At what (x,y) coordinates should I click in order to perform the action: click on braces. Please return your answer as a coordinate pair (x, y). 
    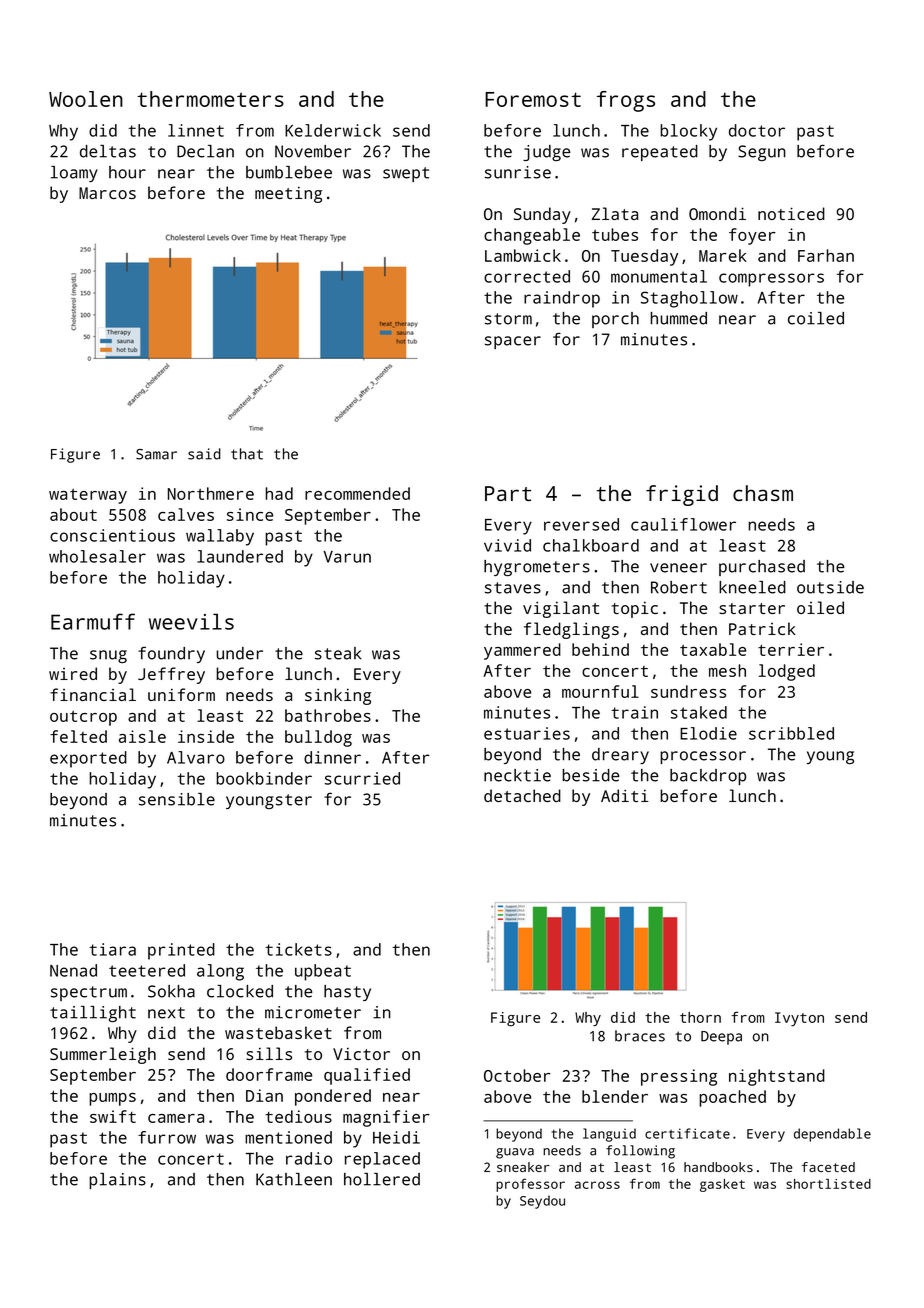
    Looking at the image, I should click on (640, 1036).
